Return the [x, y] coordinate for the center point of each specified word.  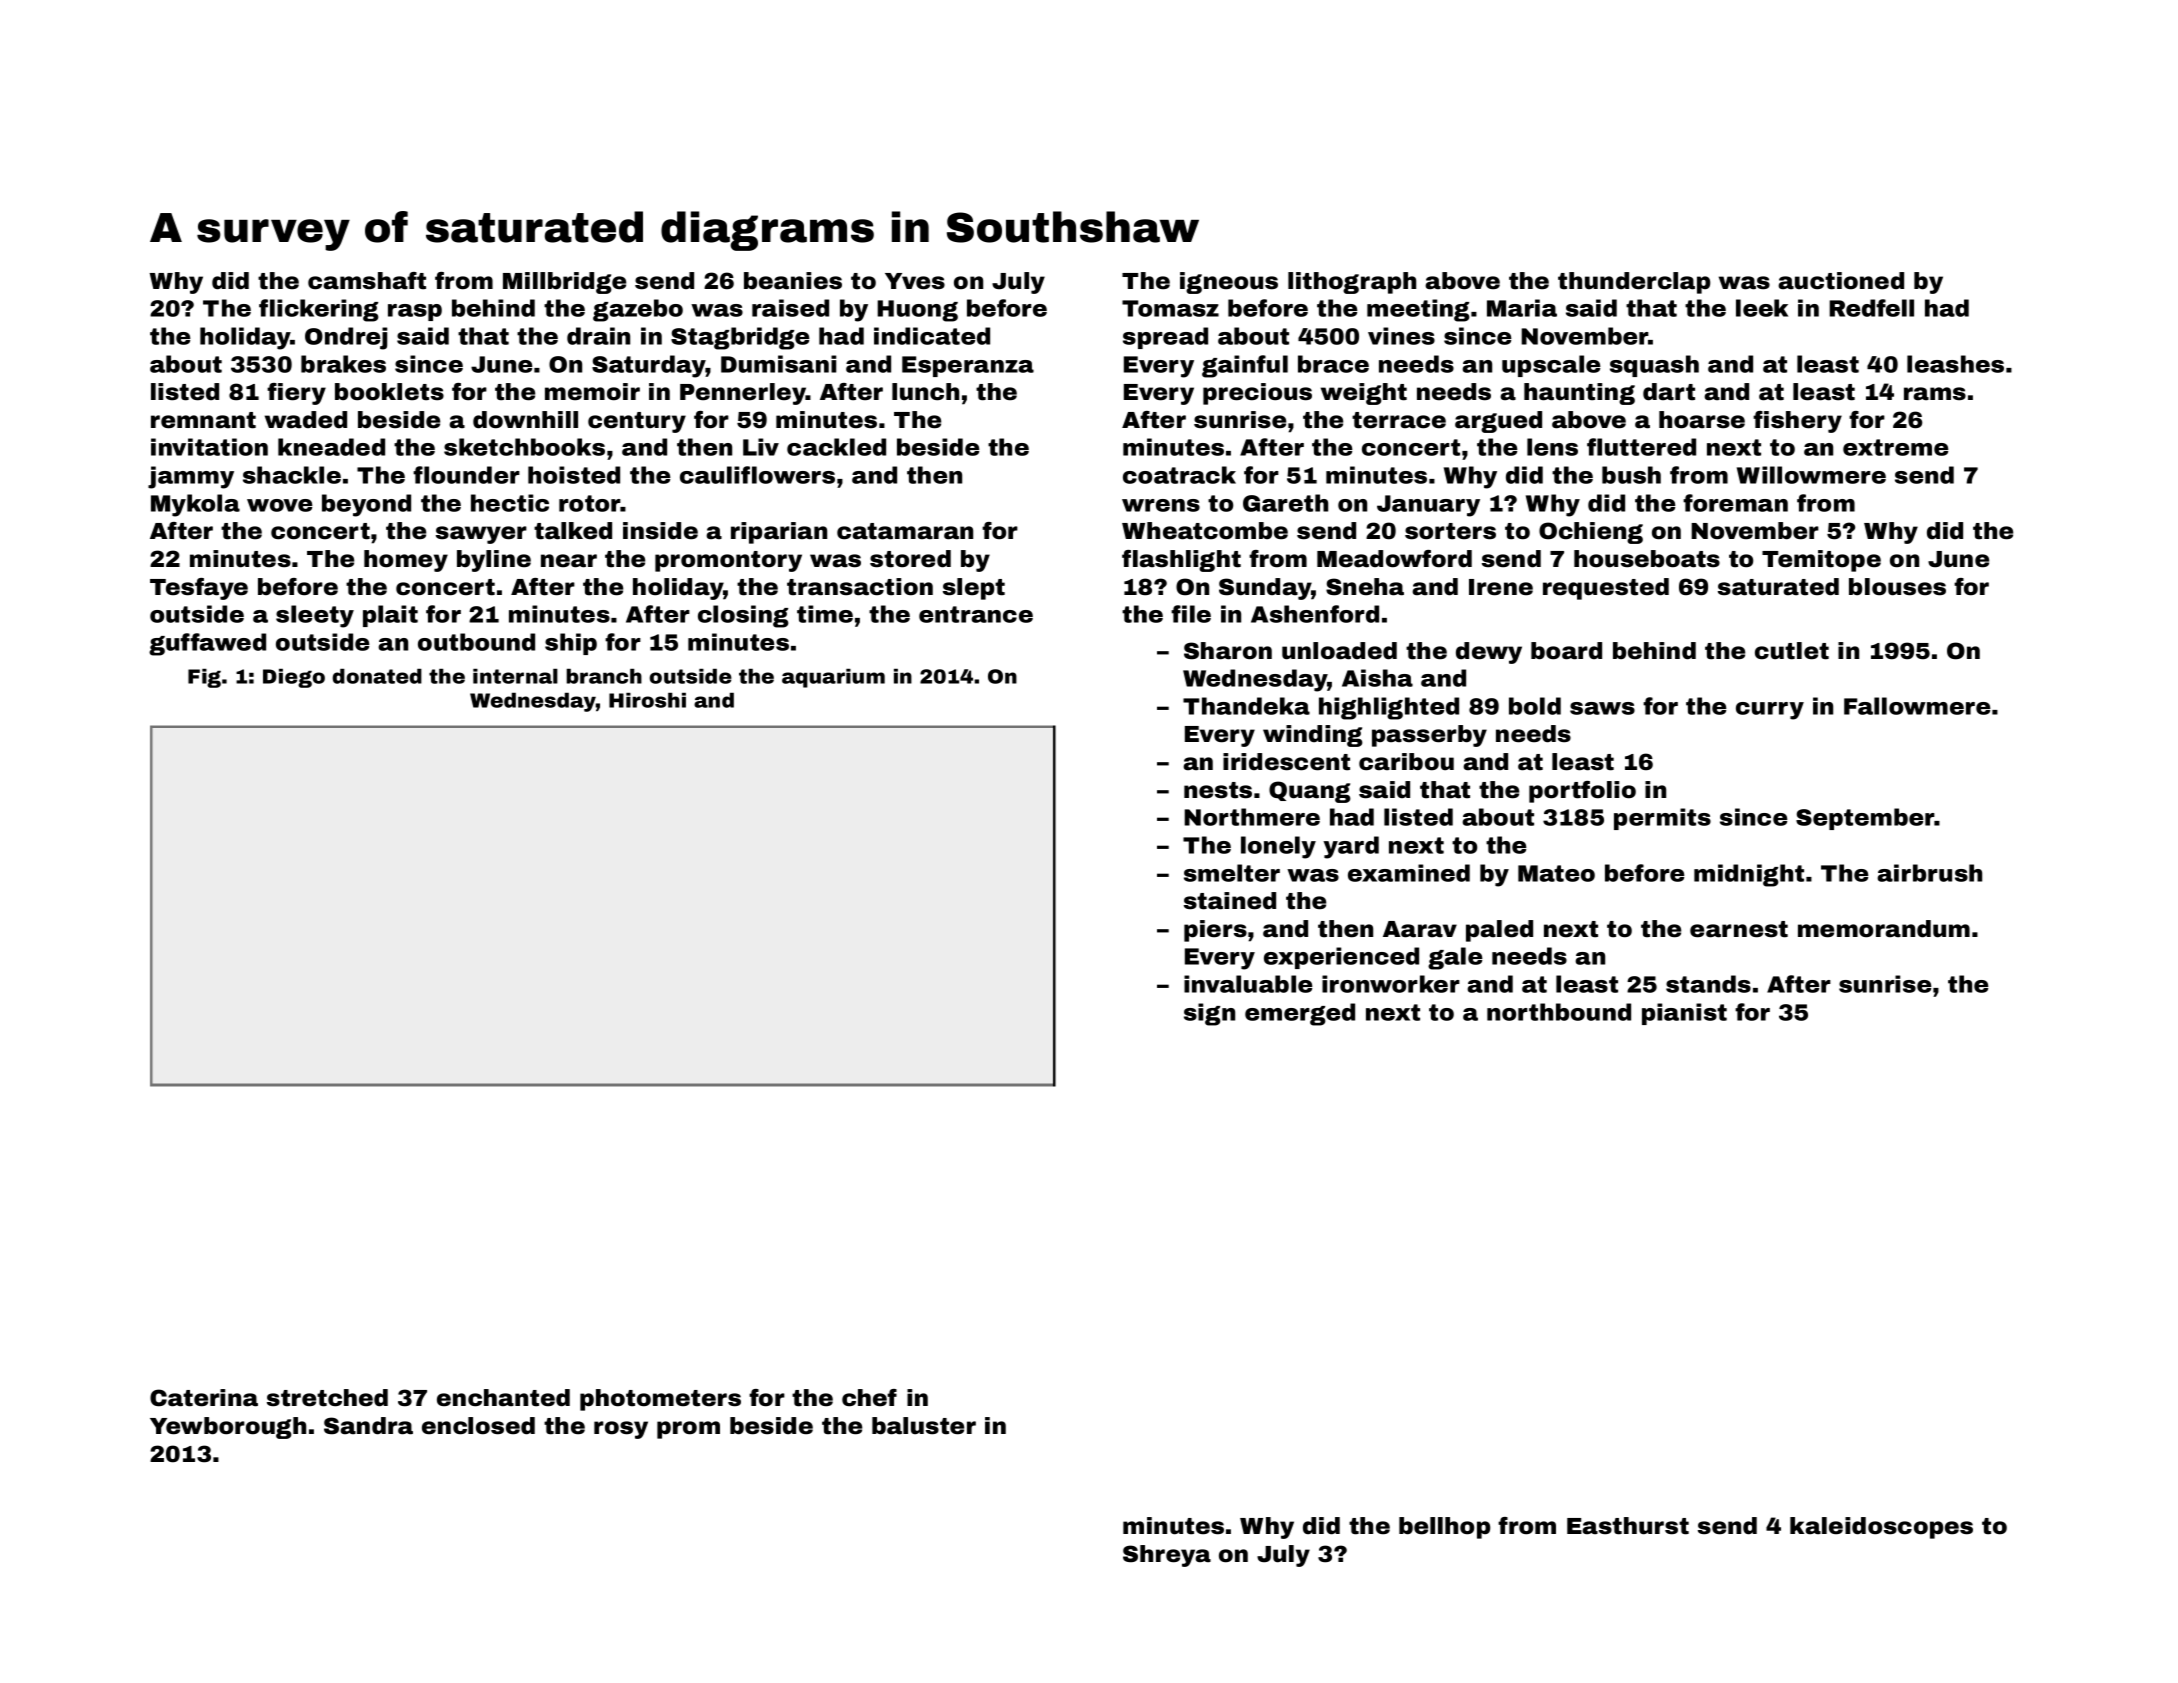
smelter [1232, 873]
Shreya [1167, 1556]
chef [869, 1398]
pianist [1684, 1014]
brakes [343, 364]
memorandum [1884, 929]
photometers [660, 1400]
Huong [917, 311]
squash [1654, 366]
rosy [621, 1430]
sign [1209, 1014]
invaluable [1248, 984]
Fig [204, 678]
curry [1770, 711]
